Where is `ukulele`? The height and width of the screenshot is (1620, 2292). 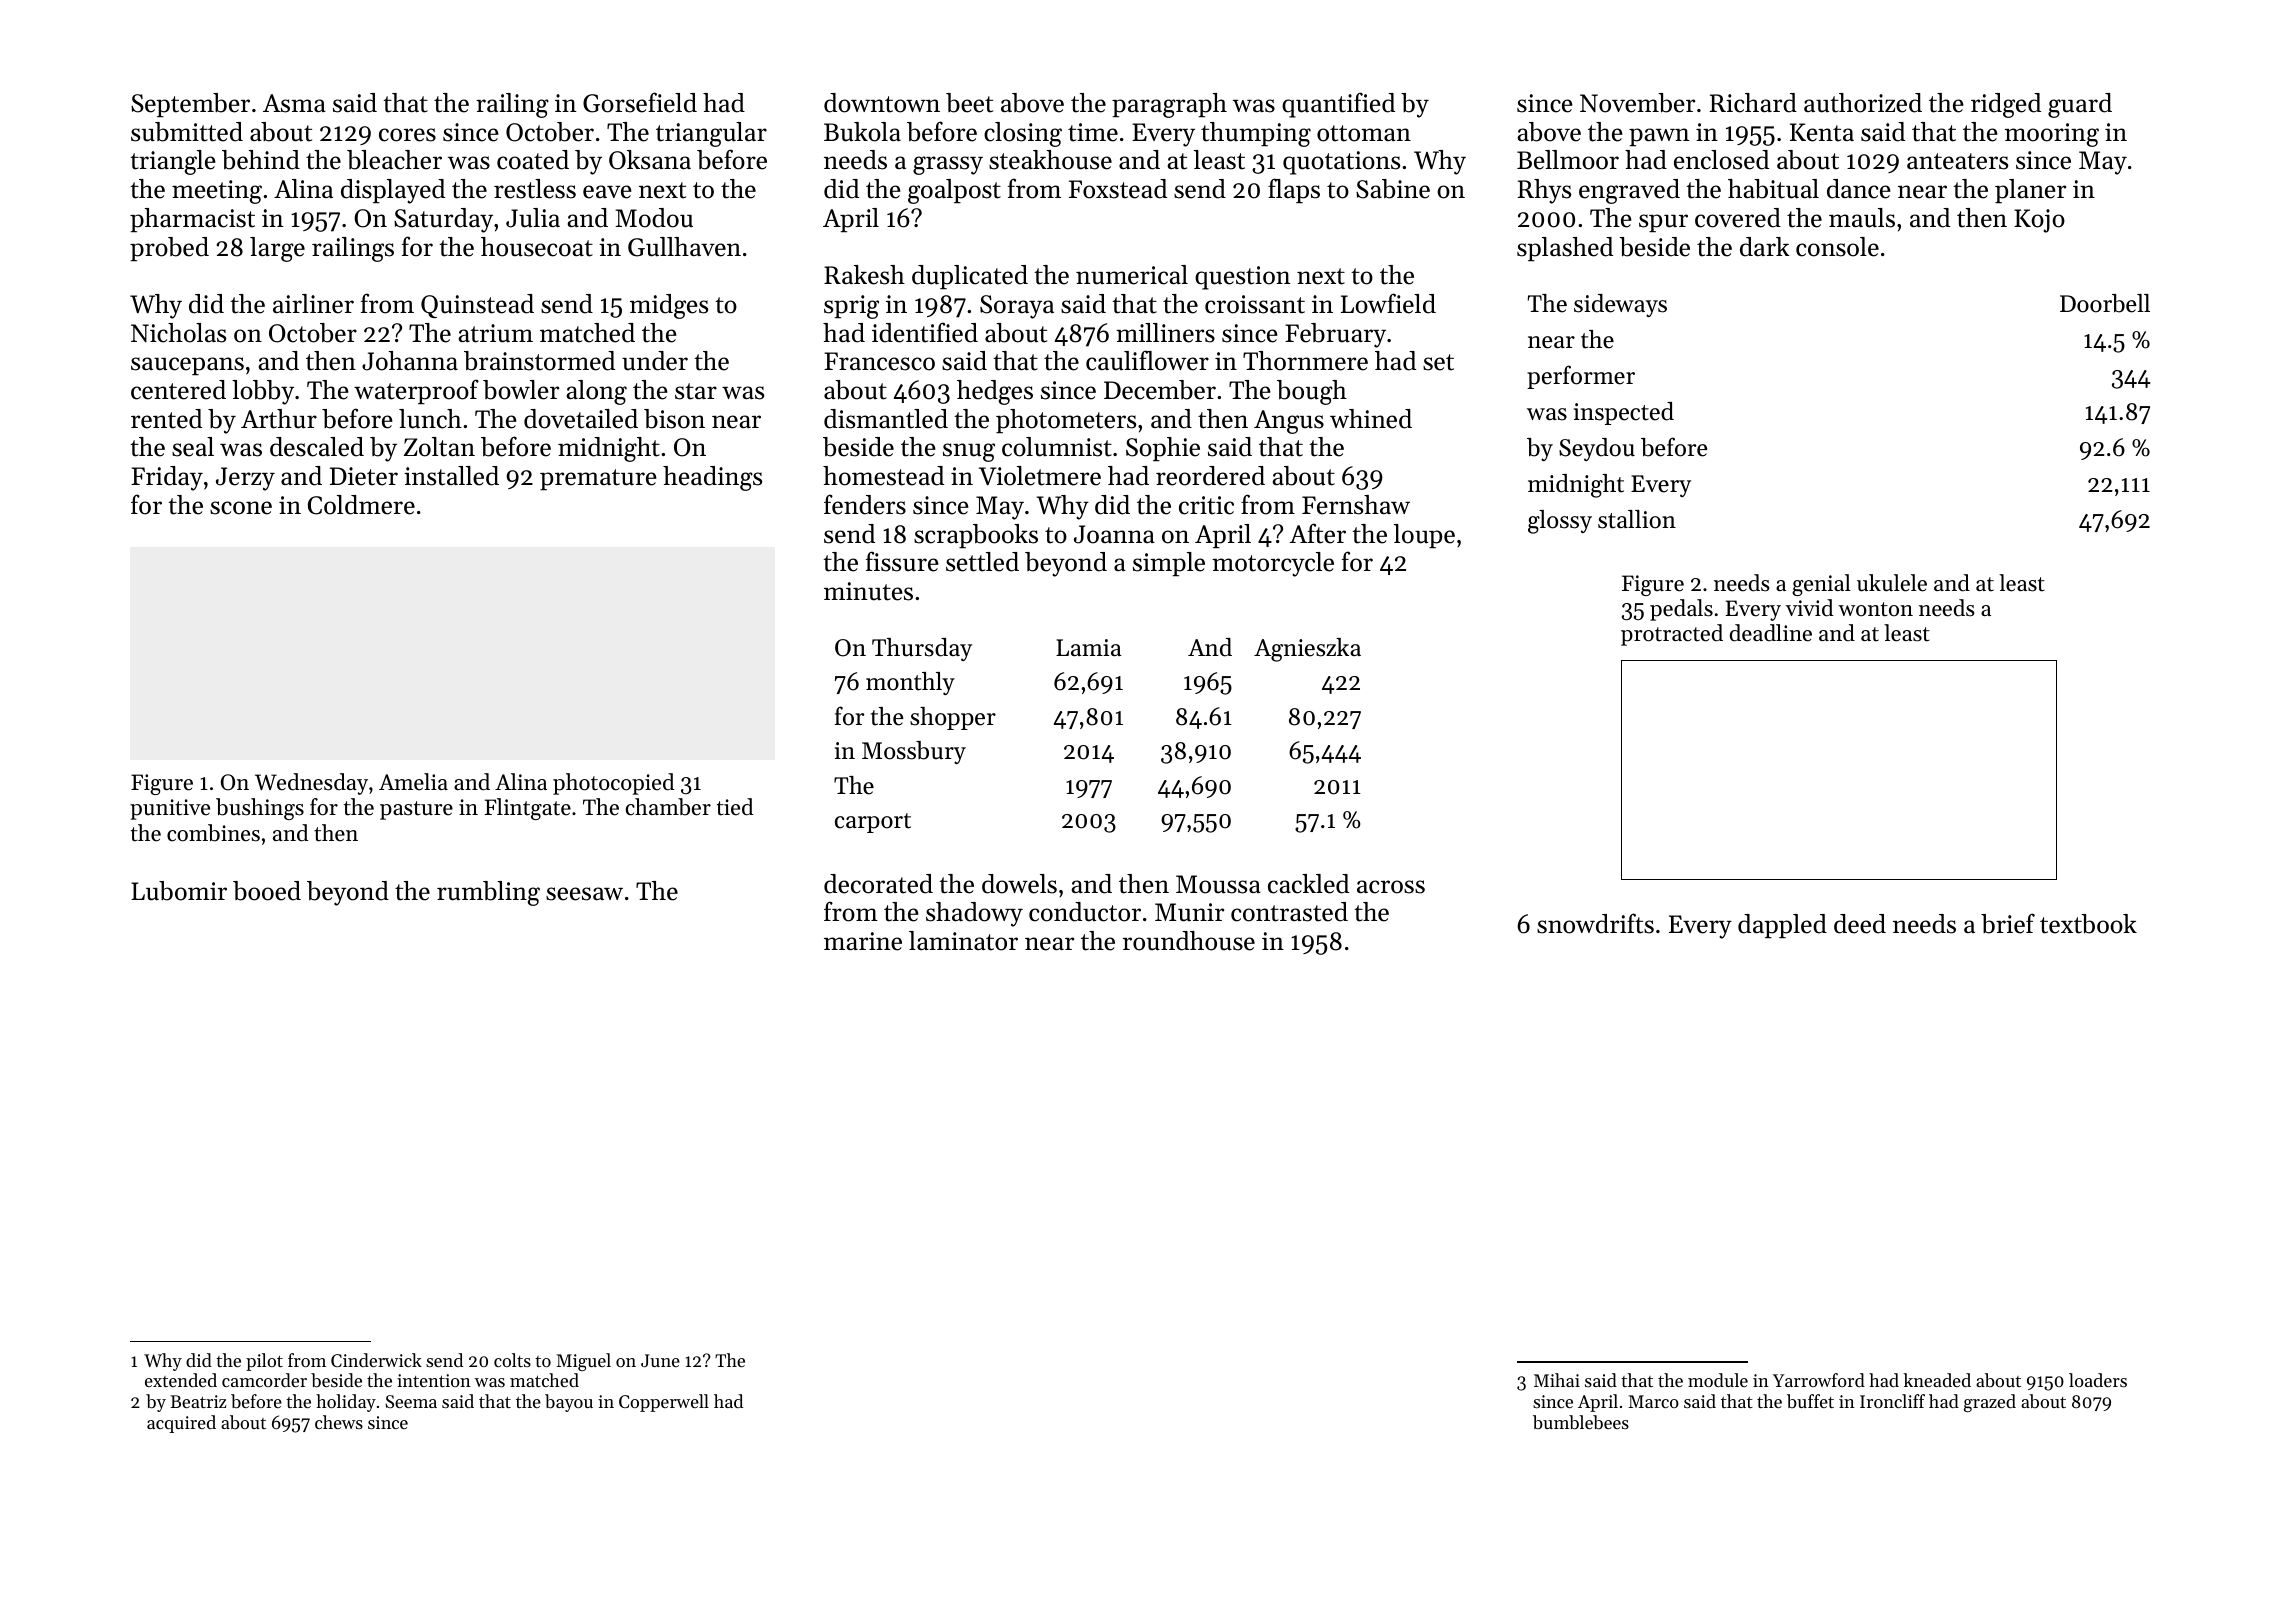
ukulele is located at coordinates (1892, 583).
